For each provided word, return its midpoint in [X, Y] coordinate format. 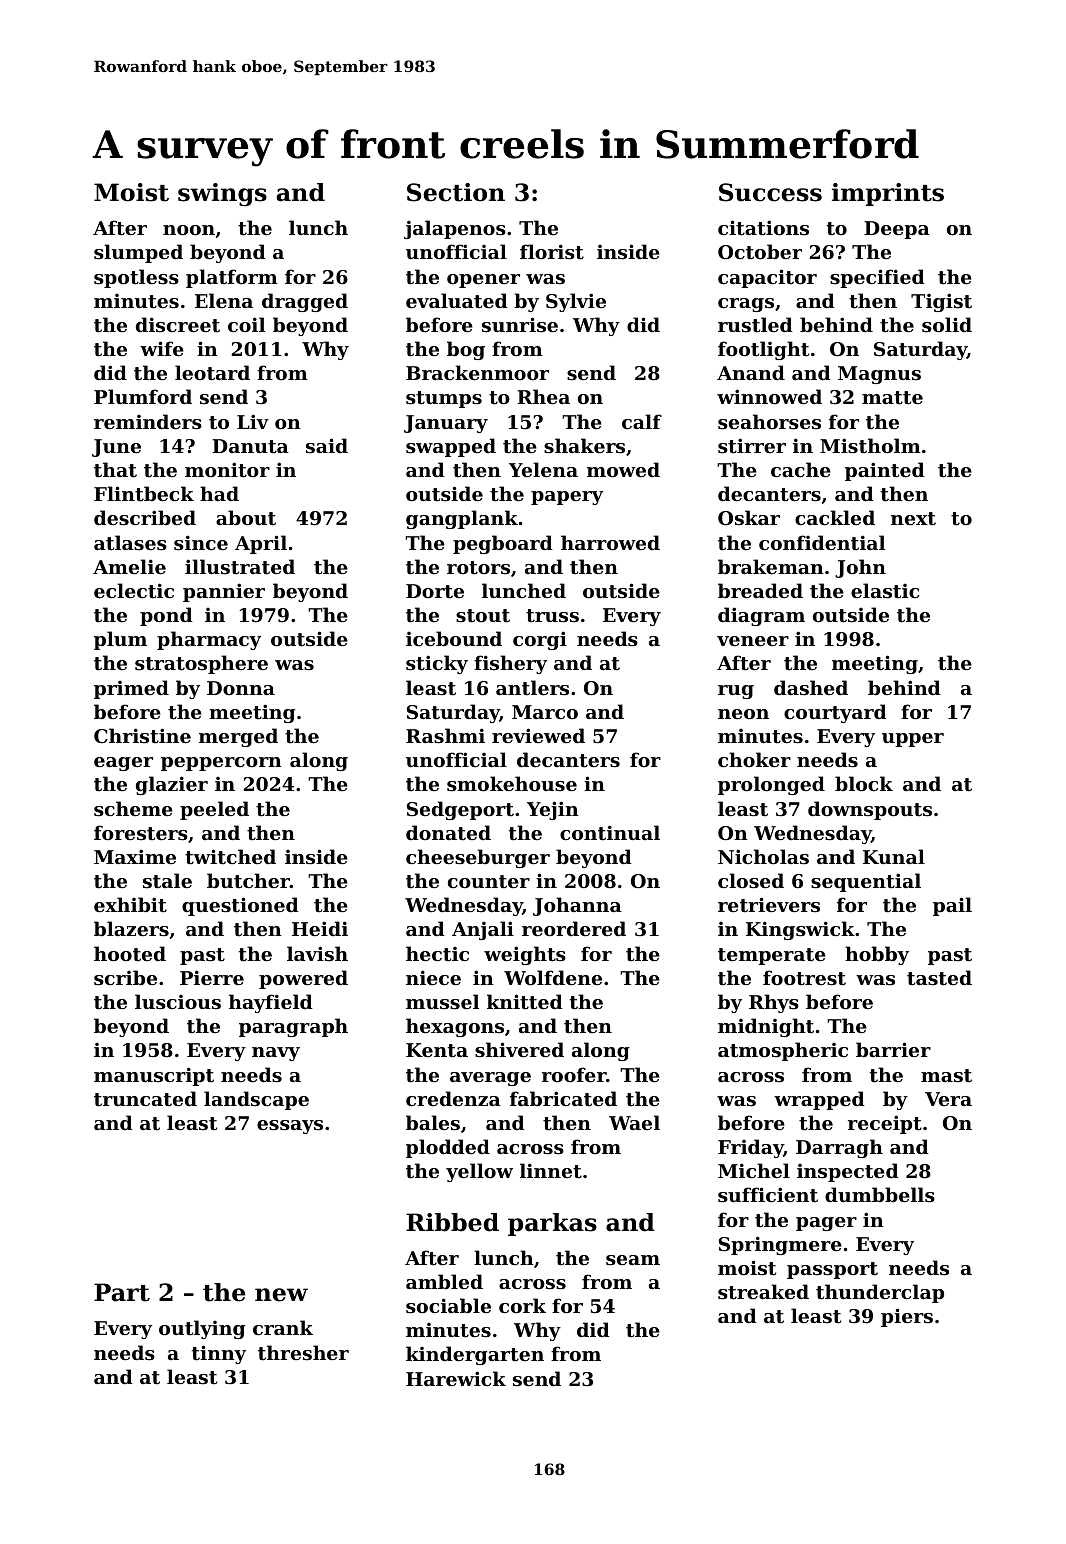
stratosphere [201, 664]
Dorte [435, 591]
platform [232, 278]
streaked [763, 1292]
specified [877, 278]
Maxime [135, 856]
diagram [761, 616]
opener [483, 281]
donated [448, 833]
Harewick [456, 1378]
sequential [866, 882]
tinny [219, 1354]
